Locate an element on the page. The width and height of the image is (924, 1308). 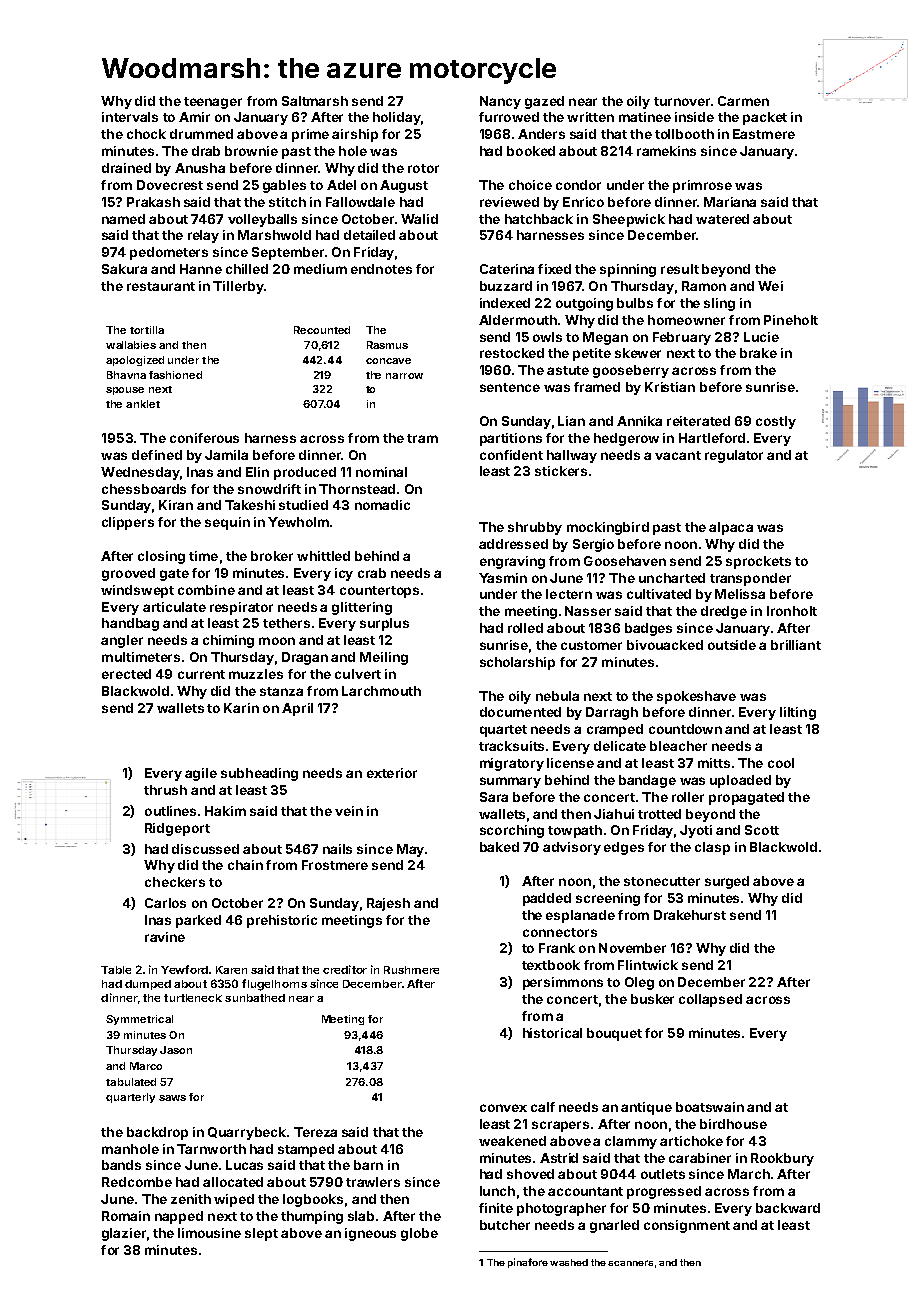
wiped is located at coordinates (234, 1200).
